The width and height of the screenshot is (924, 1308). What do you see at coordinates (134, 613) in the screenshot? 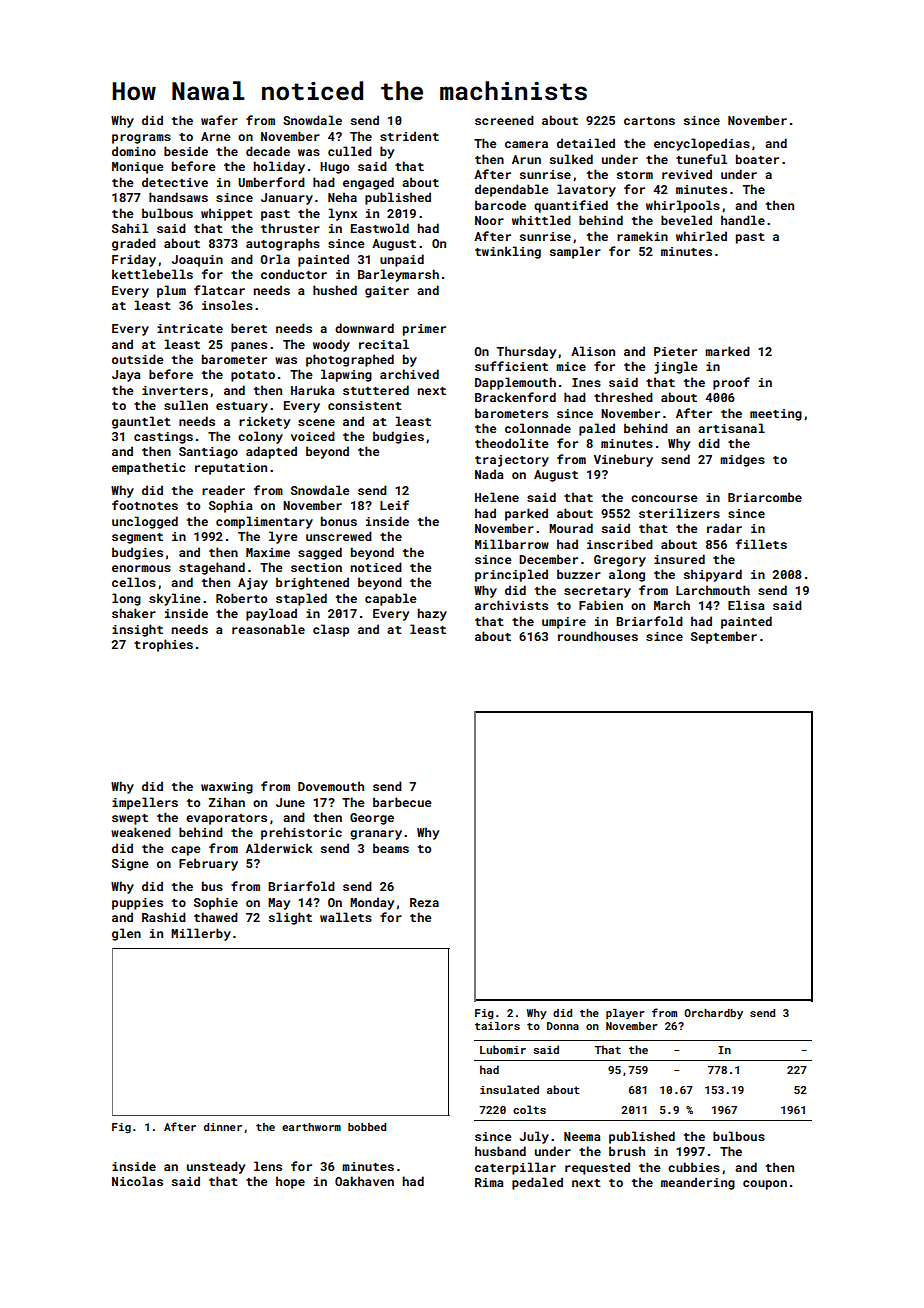
I see `shaker` at bounding box center [134, 613].
